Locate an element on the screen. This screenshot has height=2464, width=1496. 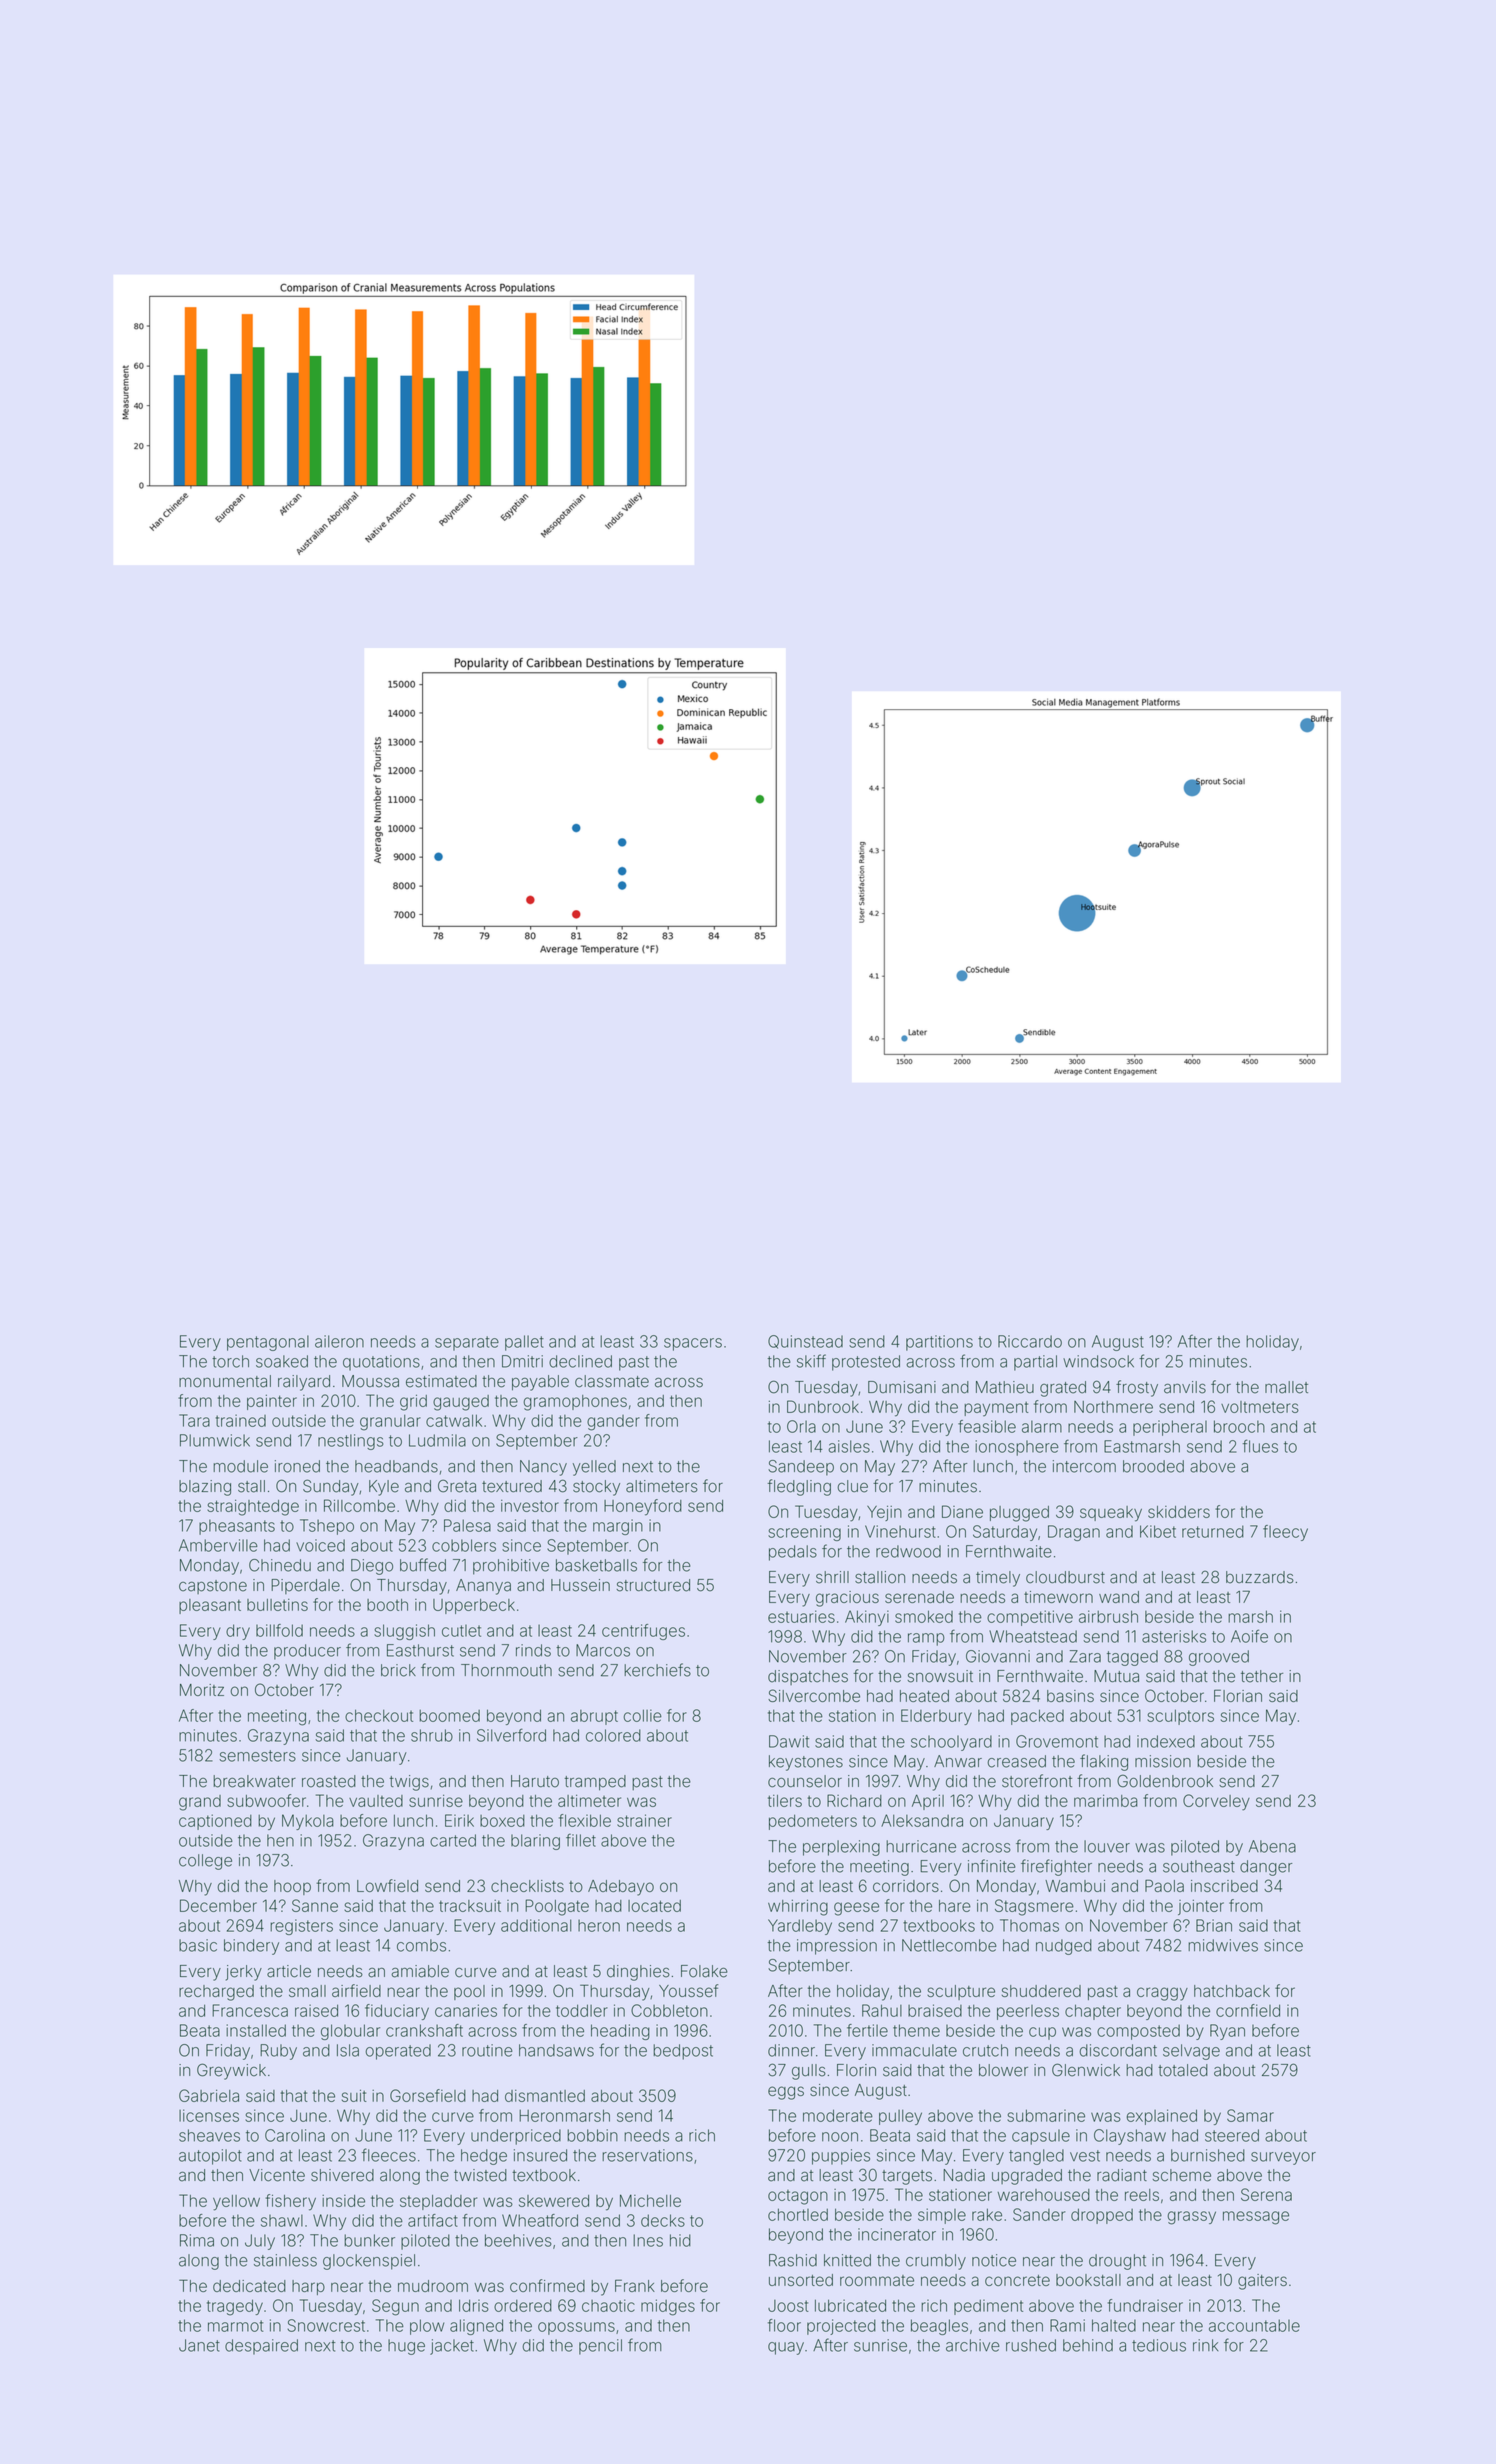
Janet is located at coordinates (199, 2345).
